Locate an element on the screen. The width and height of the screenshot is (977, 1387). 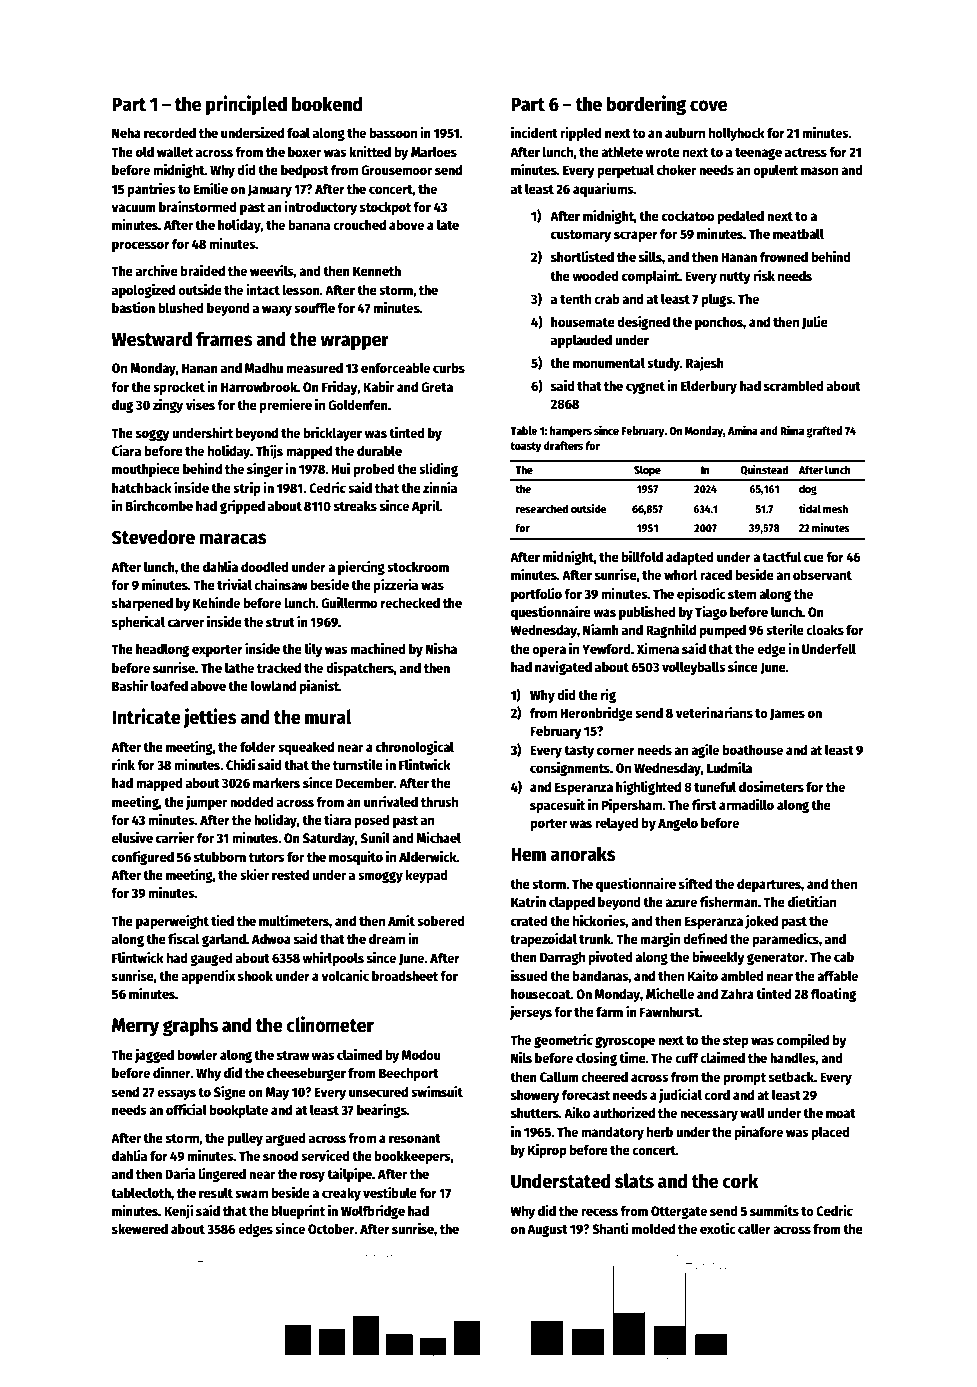
pumped is located at coordinates (723, 631).
